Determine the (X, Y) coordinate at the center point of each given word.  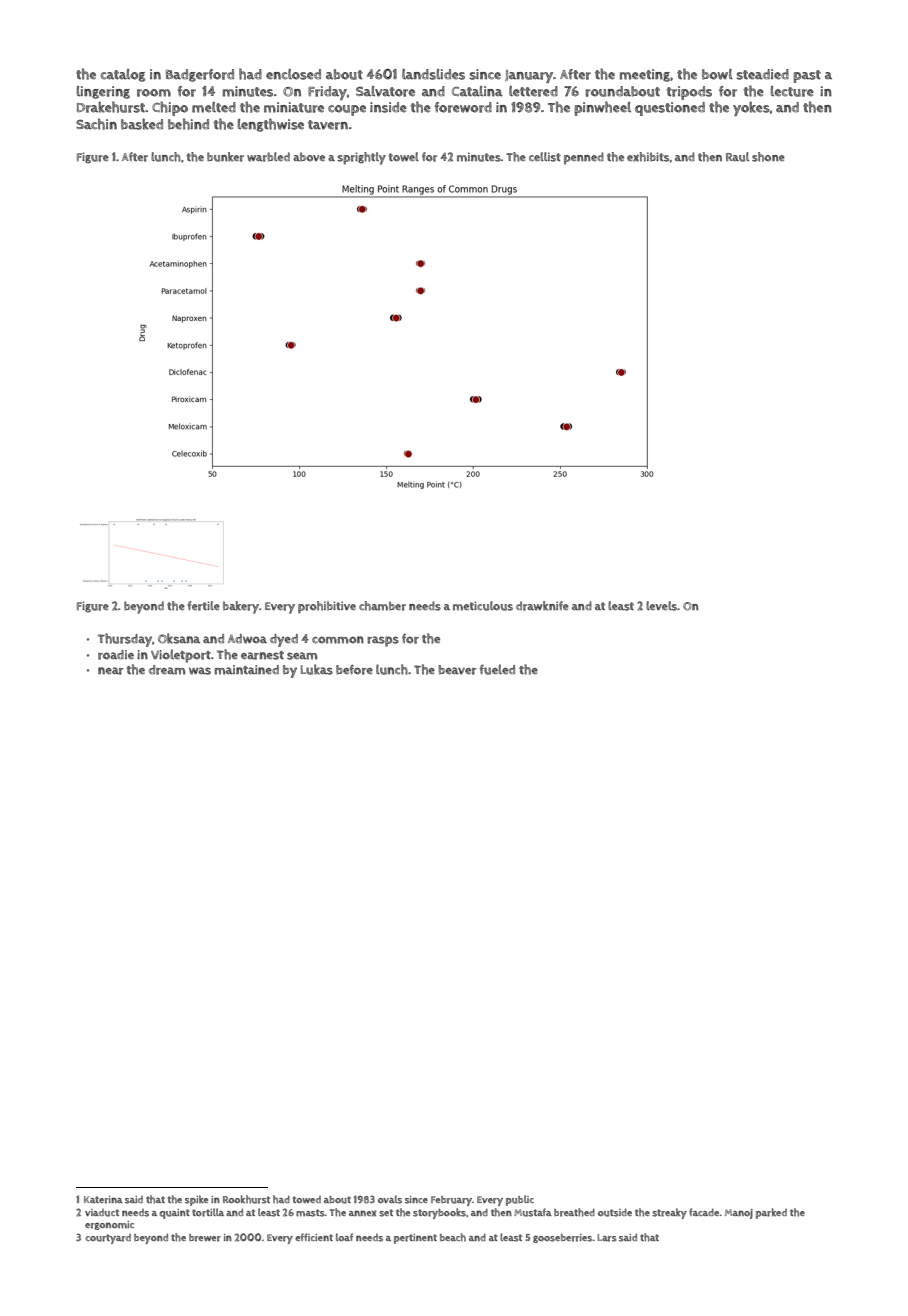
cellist (545, 157)
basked (142, 124)
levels (661, 606)
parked (771, 1213)
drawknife (542, 606)
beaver (457, 670)
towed (306, 1199)
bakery (241, 607)
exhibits (648, 157)
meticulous (483, 606)
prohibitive (327, 607)
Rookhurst (246, 1199)
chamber (382, 606)
